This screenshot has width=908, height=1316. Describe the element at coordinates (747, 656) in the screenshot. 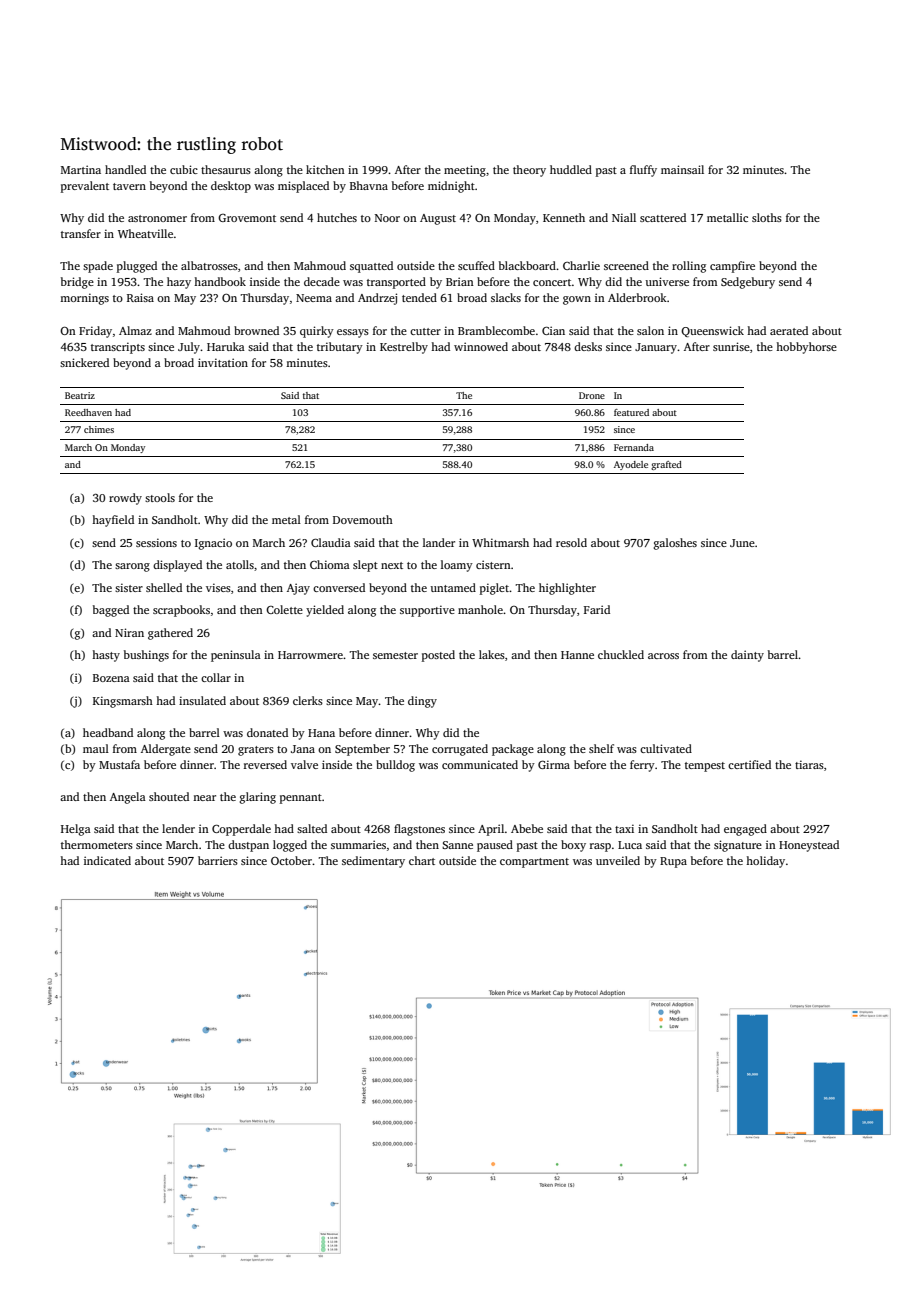

I see `dainty` at that location.
